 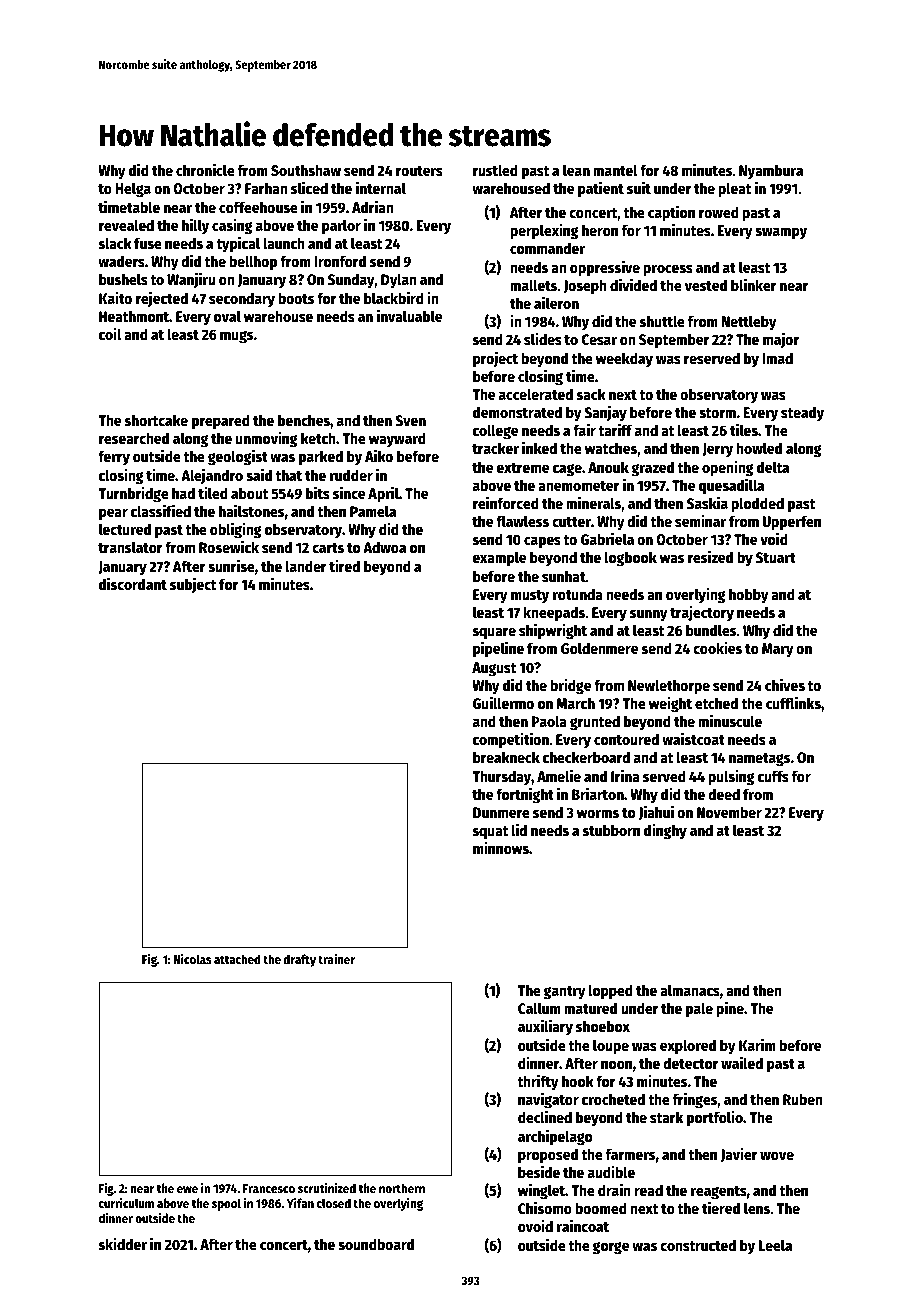 What do you see at coordinates (543, 338) in the image?
I see `slides` at bounding box center [543, 338].
